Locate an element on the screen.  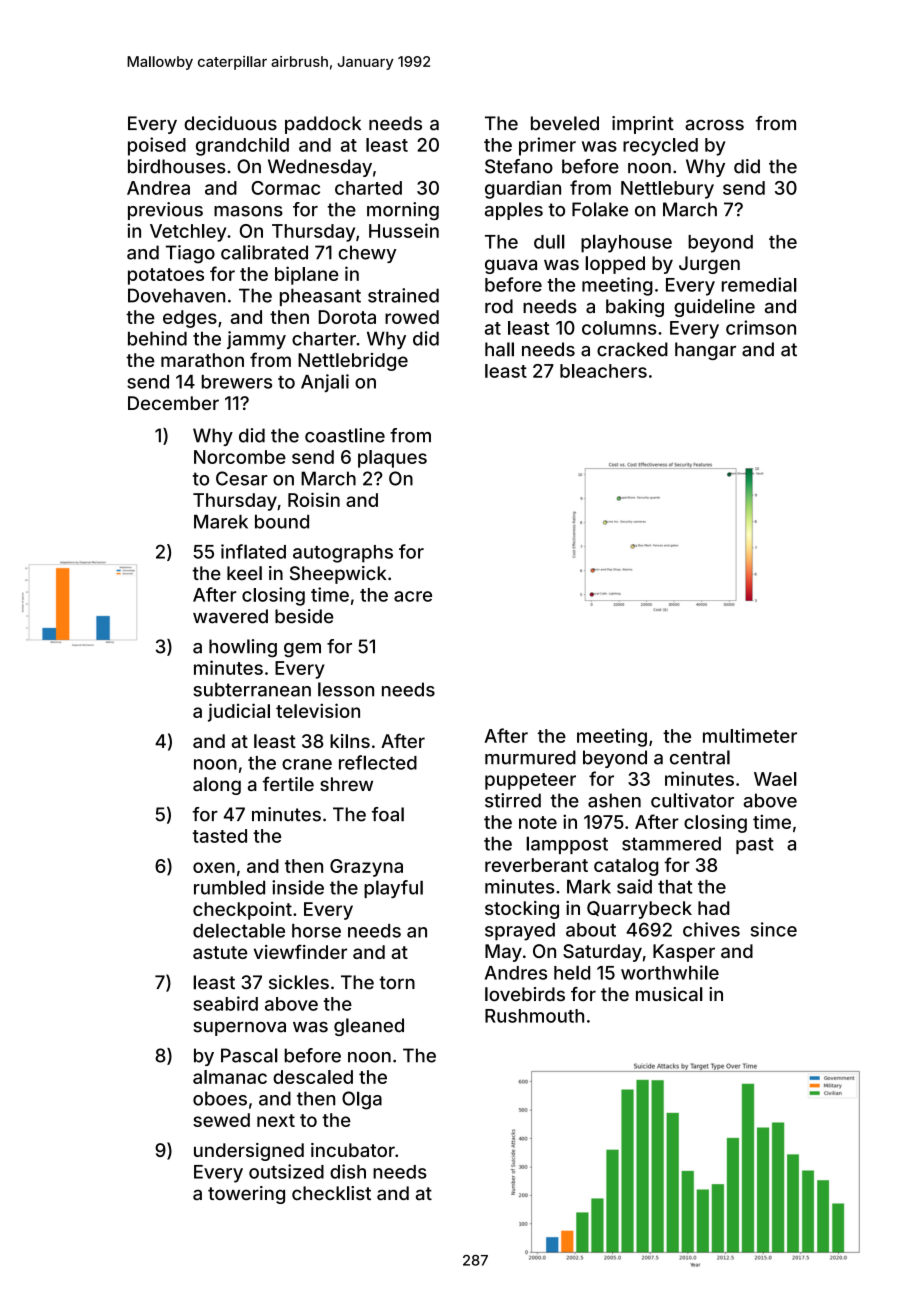
Wael is located at coordinates (775, 779).
